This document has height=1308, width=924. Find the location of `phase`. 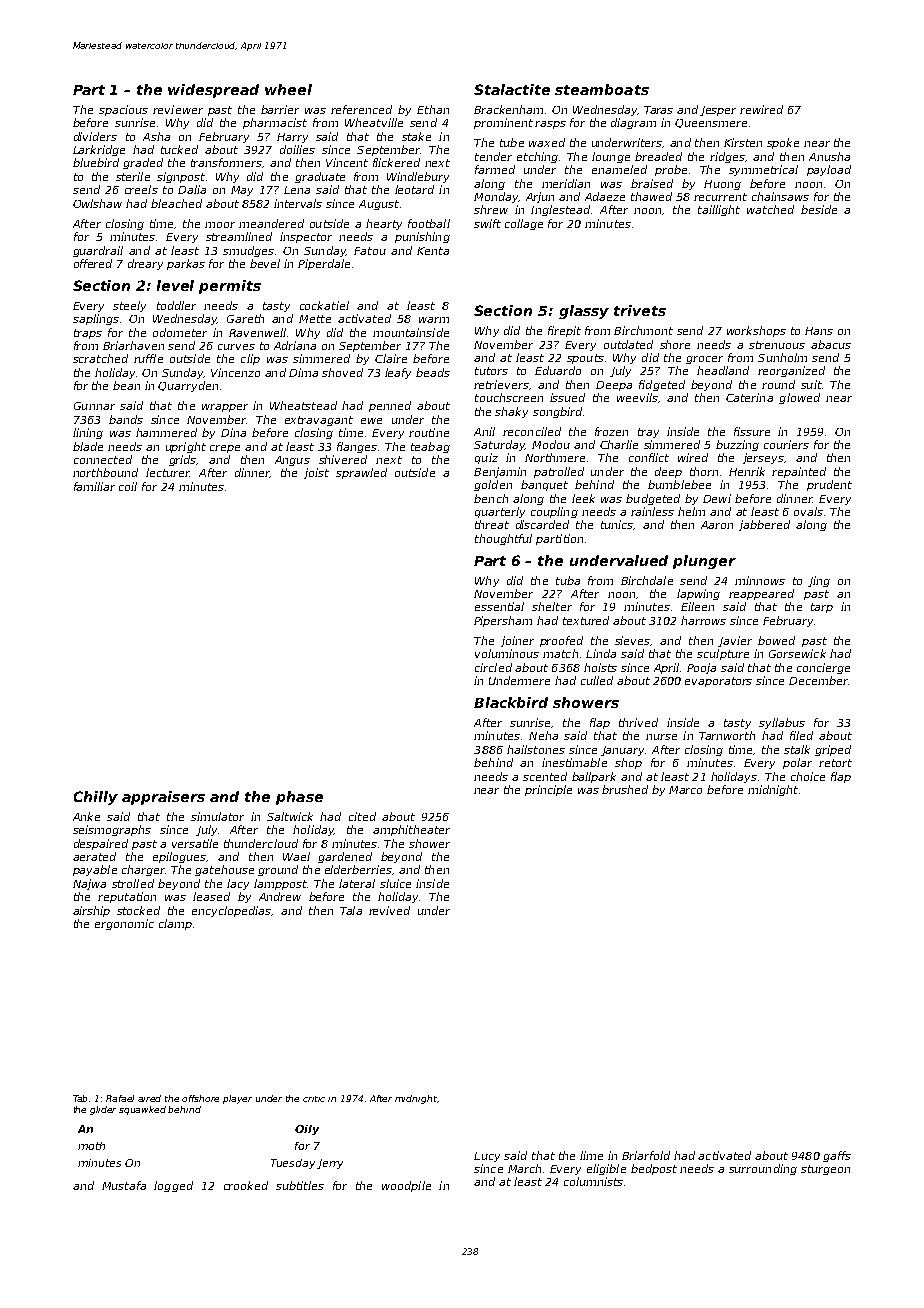

phase is located at coordinates (299, 798).
